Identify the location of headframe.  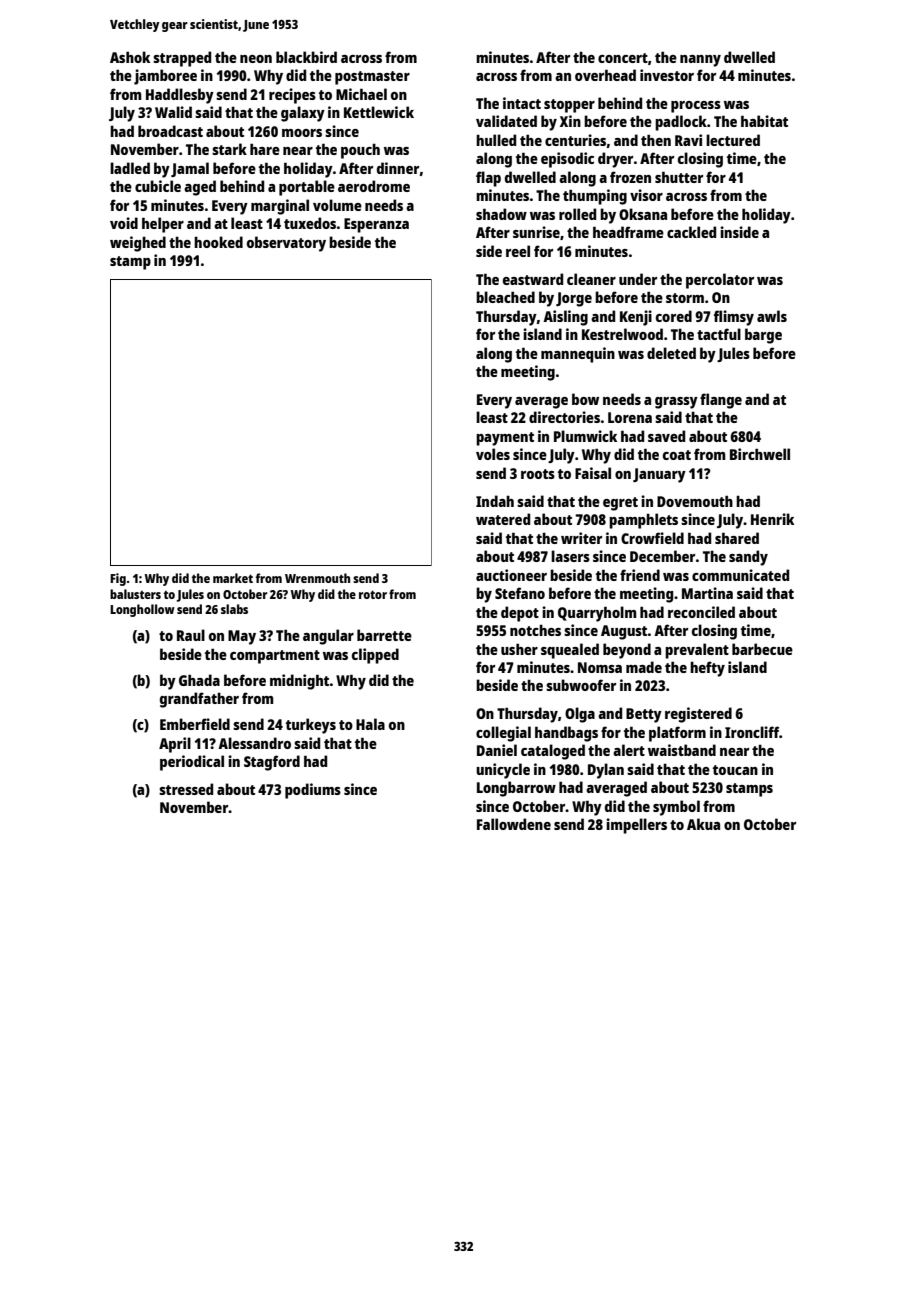
(628, 232).
